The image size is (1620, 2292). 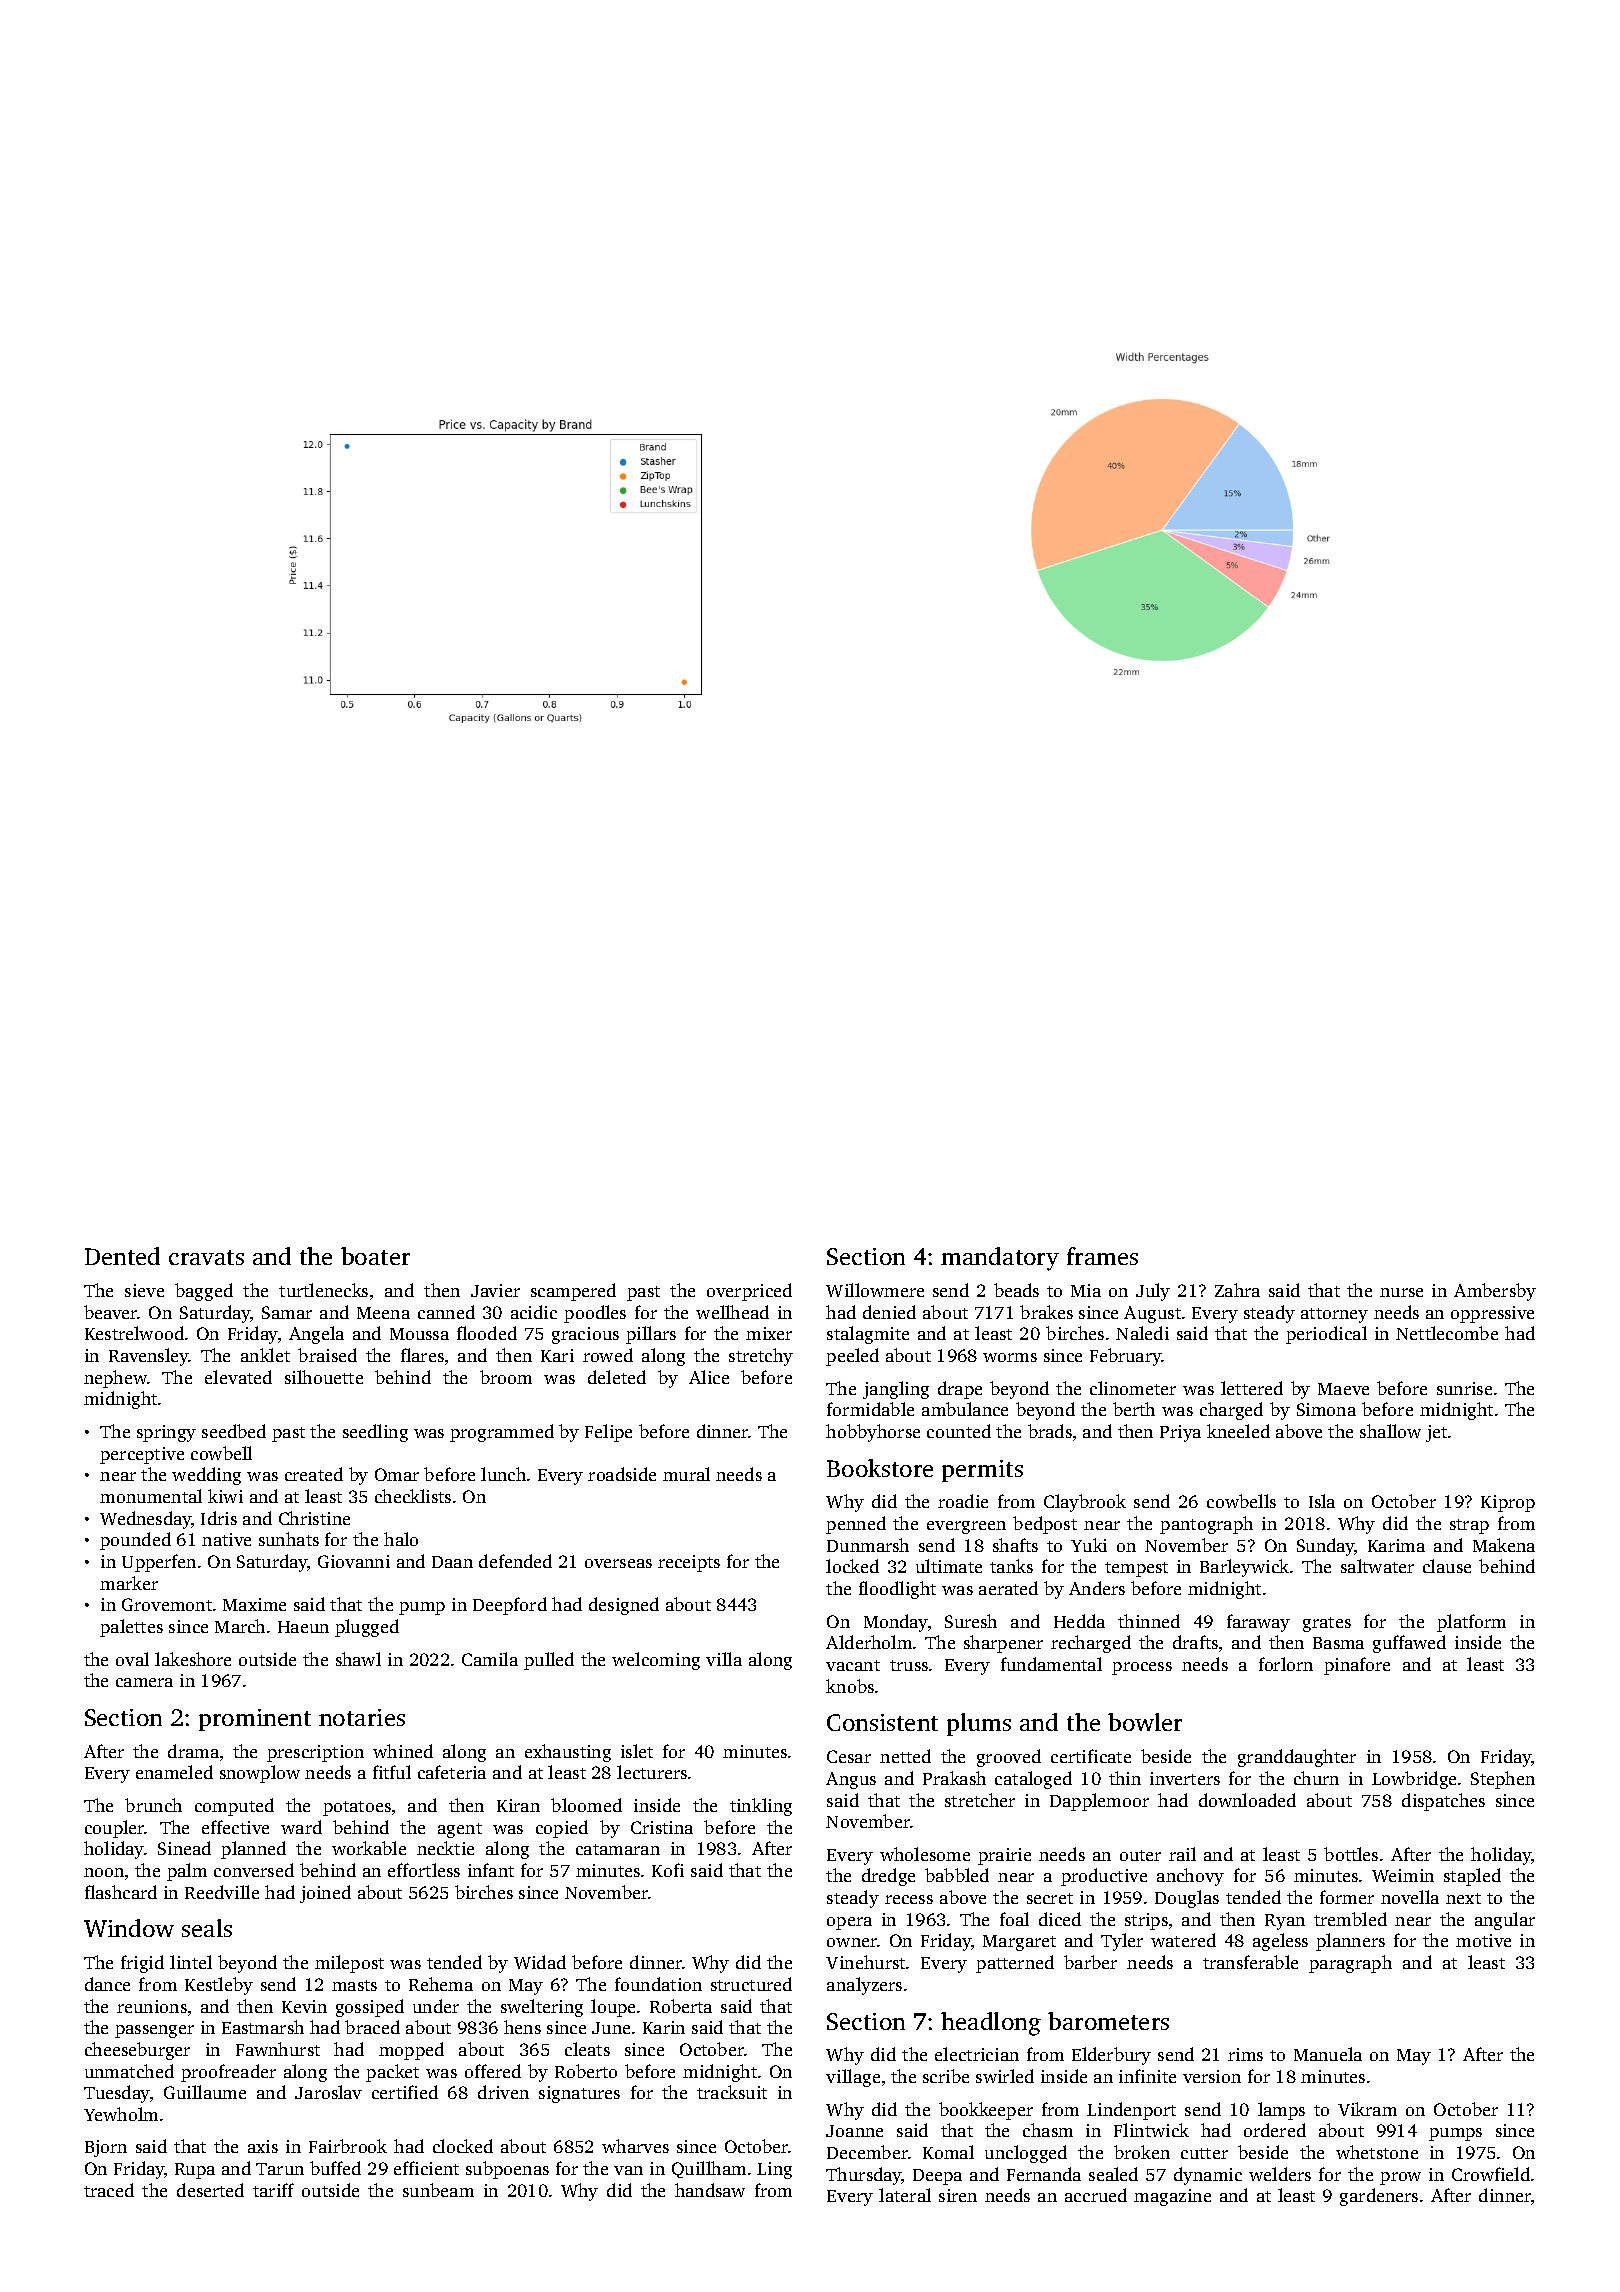 What do you see at coordinates (362, 1717) in the screenshot?
I see `notaries` at bounding box center [362, 1717].
